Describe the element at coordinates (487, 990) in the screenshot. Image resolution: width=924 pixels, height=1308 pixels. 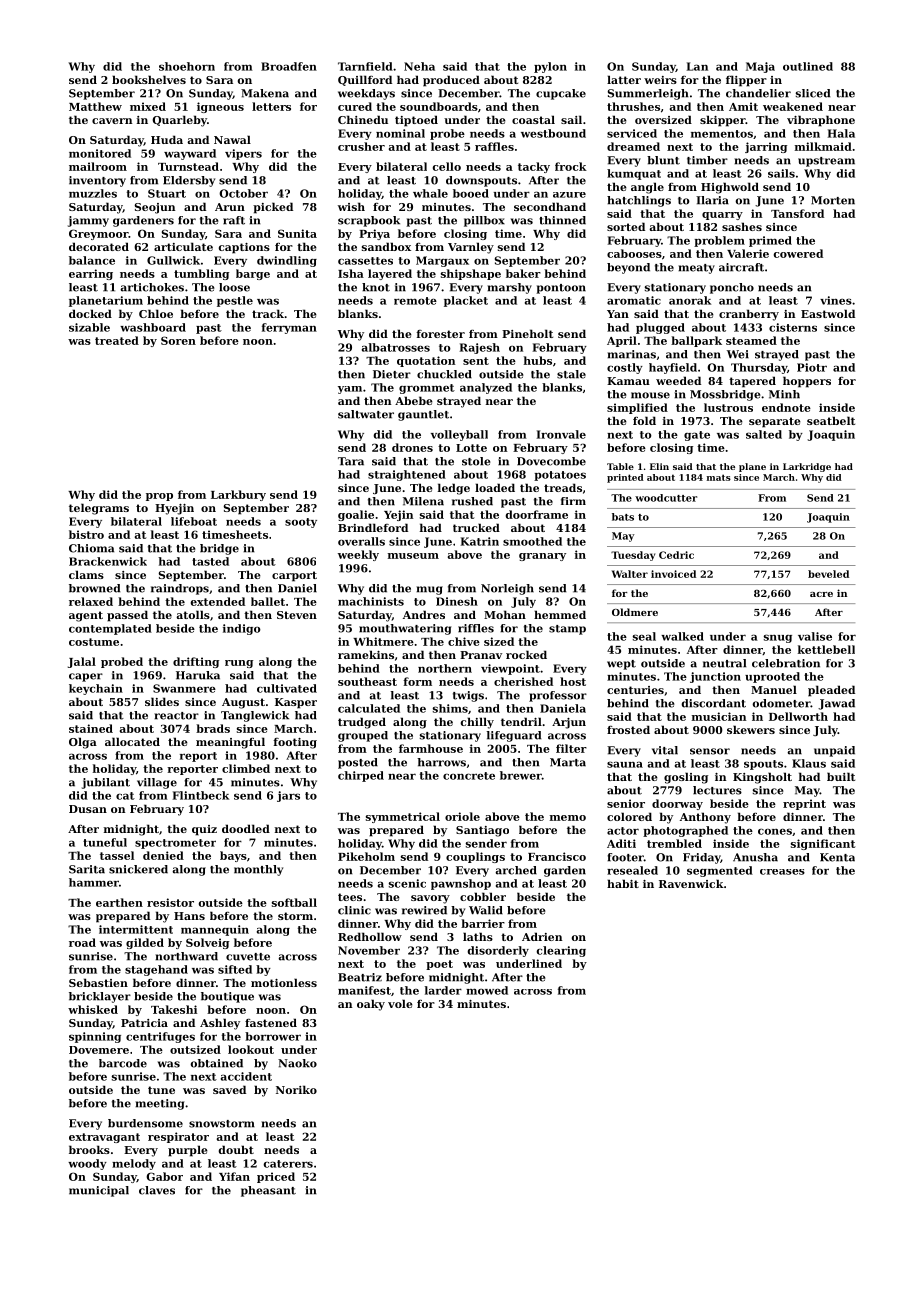
I see `mowed` at that location.
